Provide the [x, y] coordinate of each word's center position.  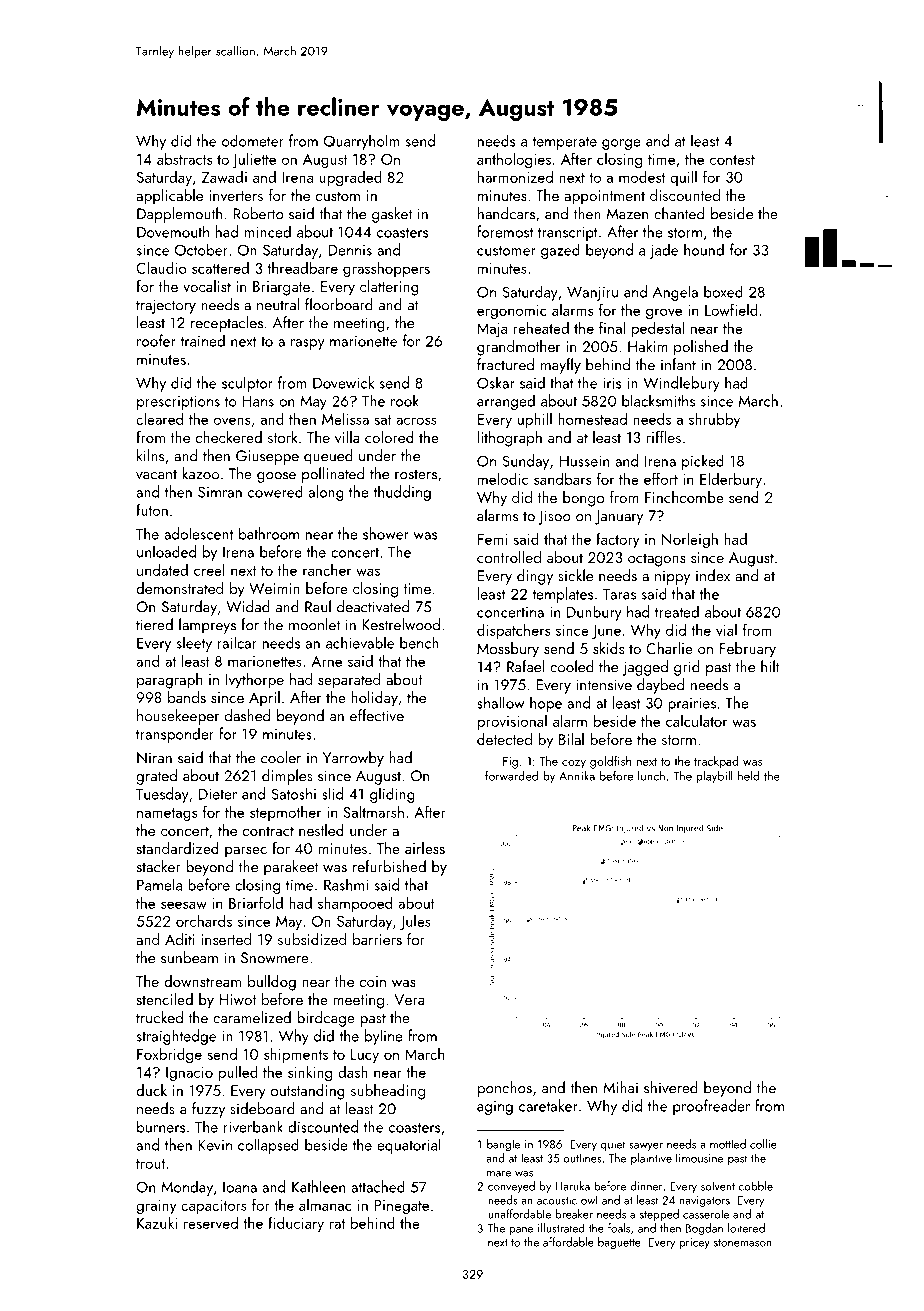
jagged [645, 668]
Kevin [215, 1145]
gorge [621, 144]
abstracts [184, 158]
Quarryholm [362, 142]
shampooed [355, 904]
